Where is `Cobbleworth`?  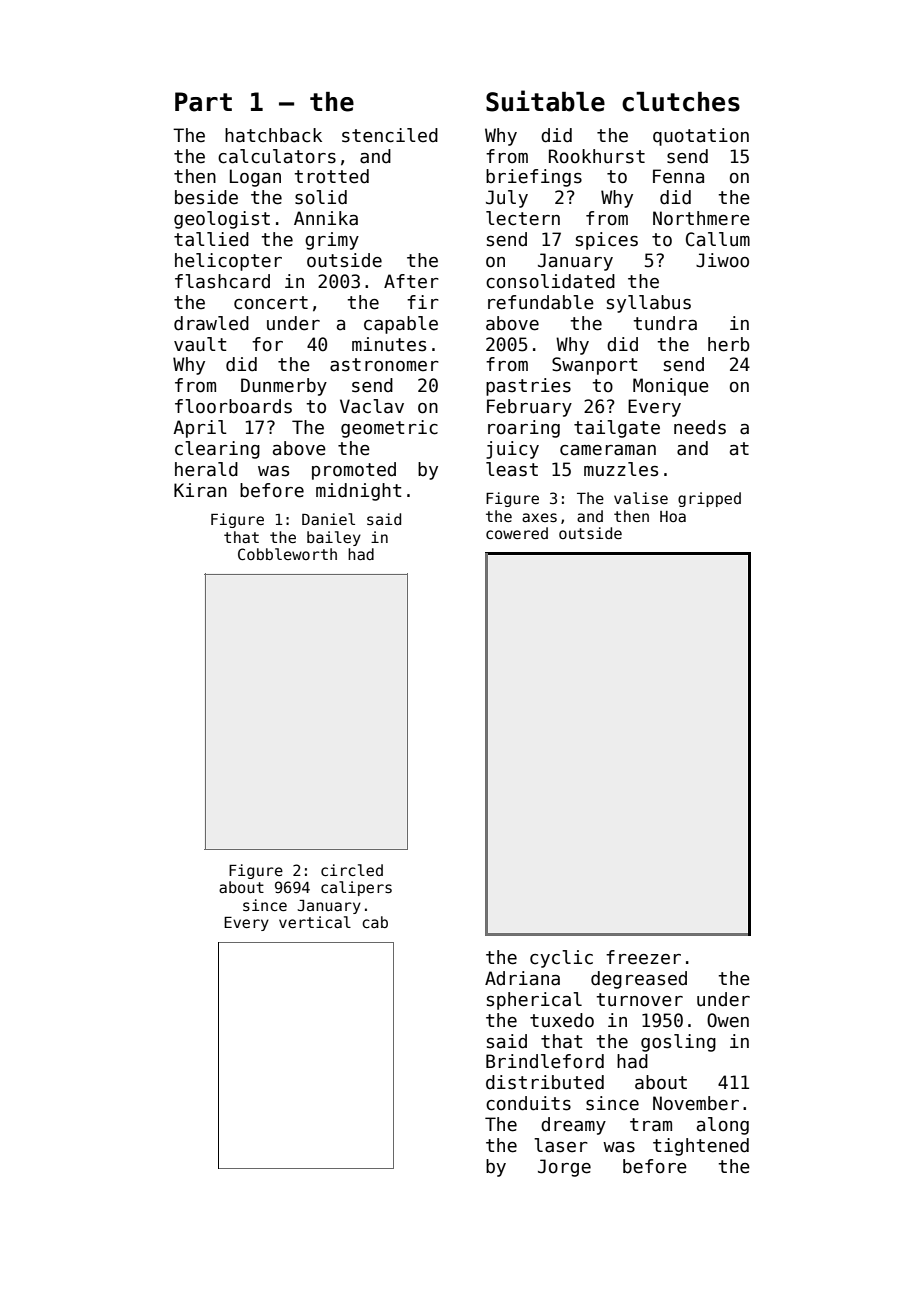
Cobbleworth is located at coordinates (287, 554).
